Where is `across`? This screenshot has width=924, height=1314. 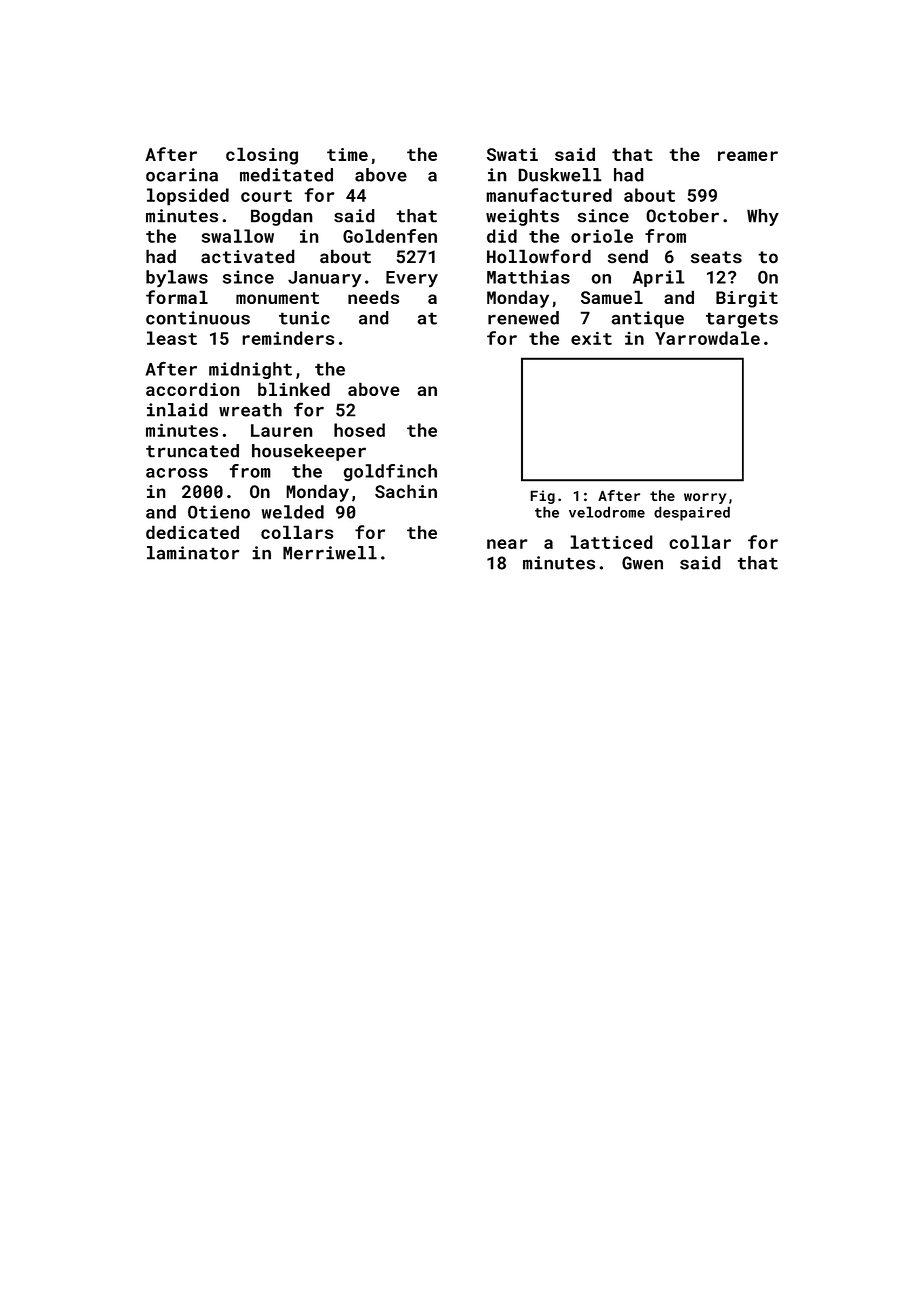 across is located at coordinates (177, 473).
